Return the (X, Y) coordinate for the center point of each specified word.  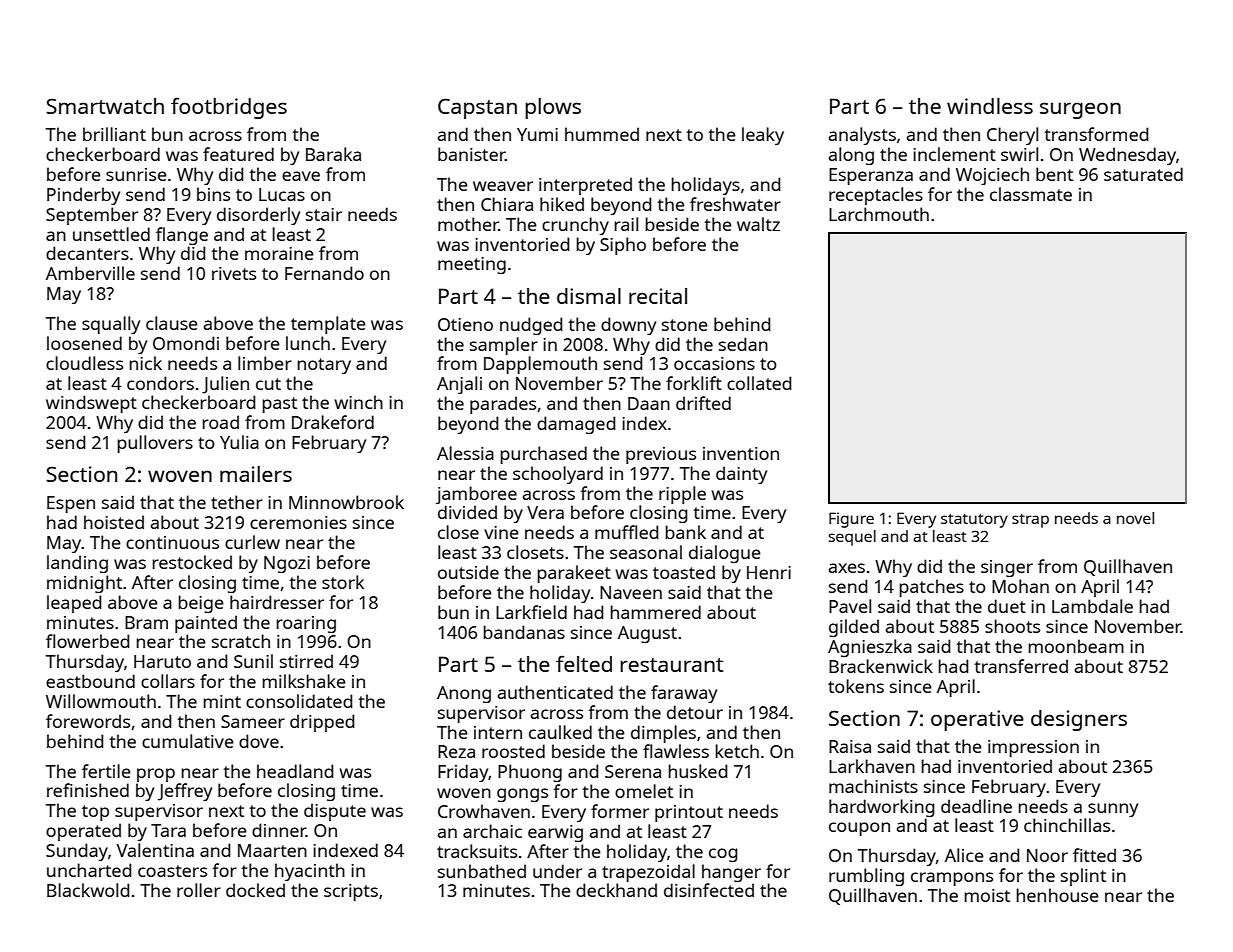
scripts (351, 892)
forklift (694, 383)
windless (990, 106)
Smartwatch (105, 106)
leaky (763, 136)
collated (759, 383)
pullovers (155, 444)
